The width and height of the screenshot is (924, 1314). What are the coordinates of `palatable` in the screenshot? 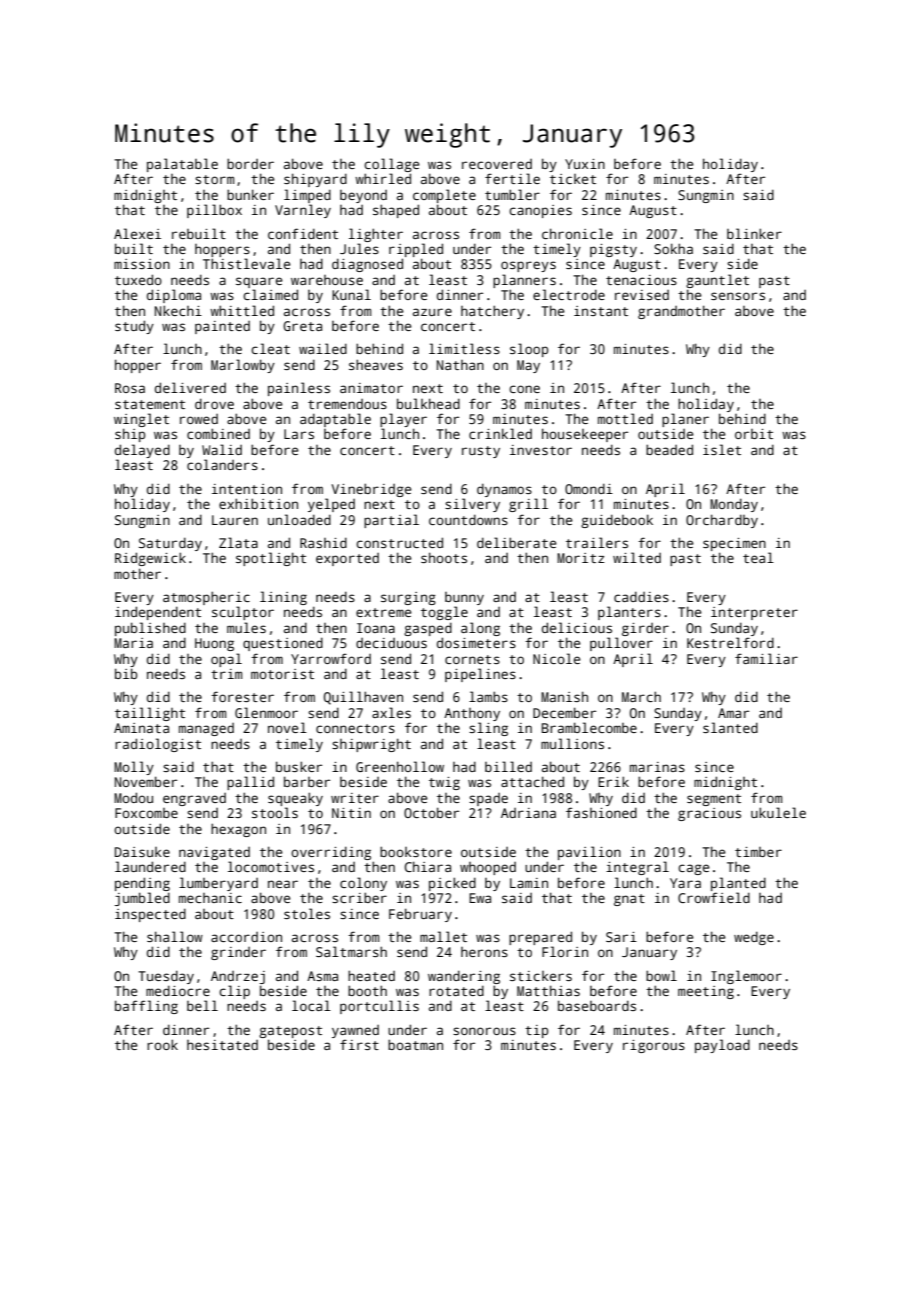 It's located at (182, 165).
